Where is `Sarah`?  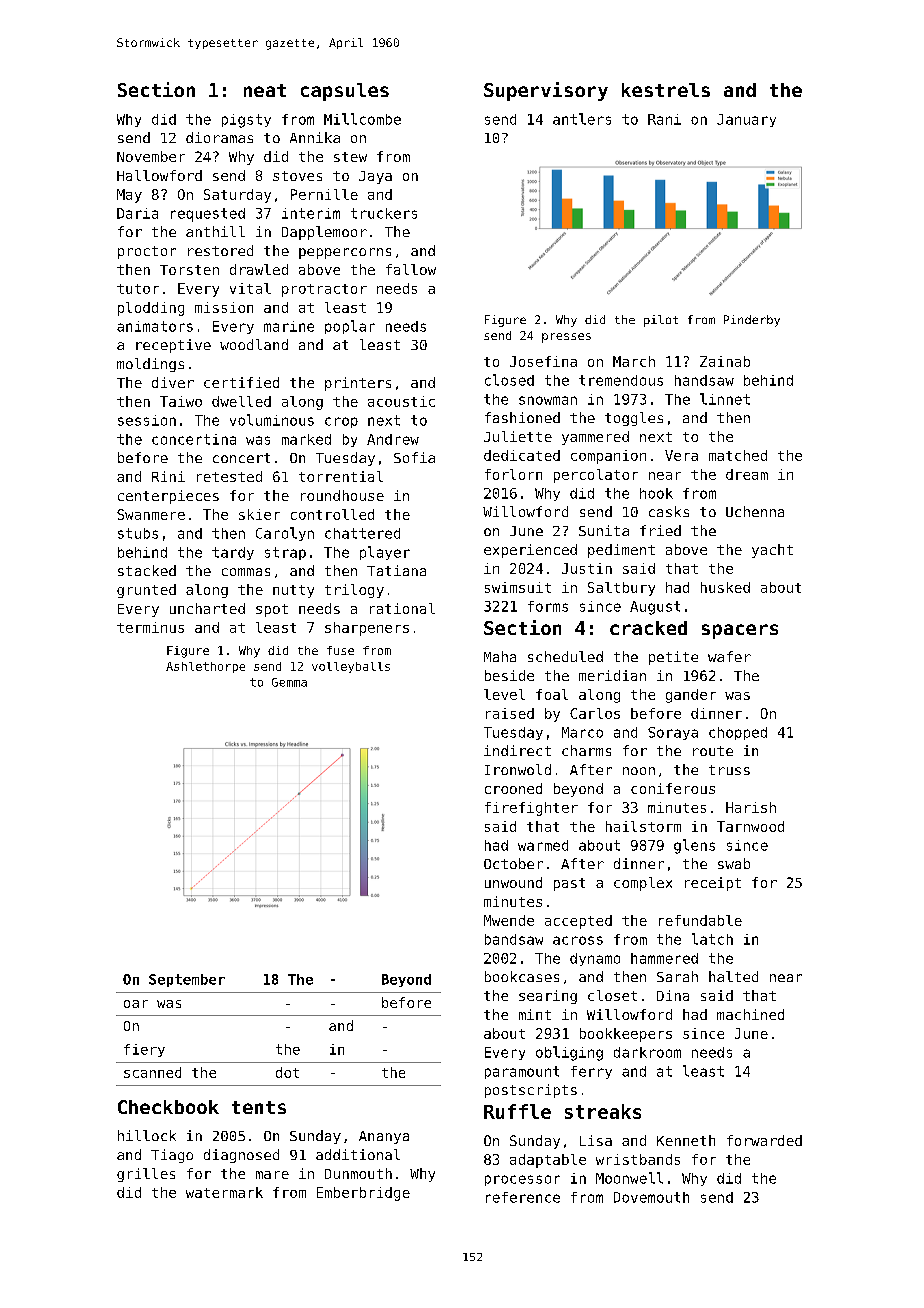 Sarah is located at coordinates (677, 976).
